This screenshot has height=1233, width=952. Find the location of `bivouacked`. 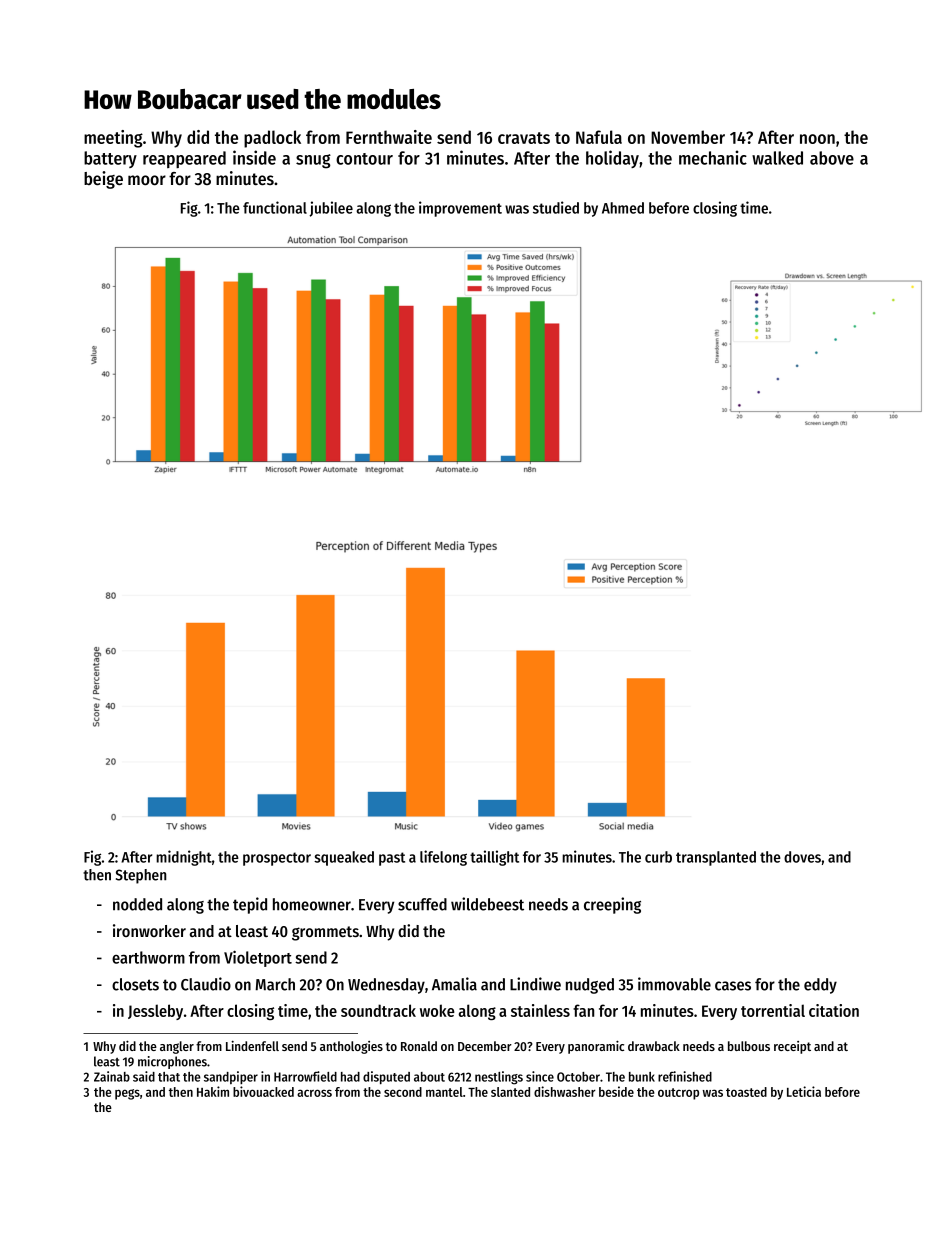

bivouacked is located at coordinates (263, 1091).
